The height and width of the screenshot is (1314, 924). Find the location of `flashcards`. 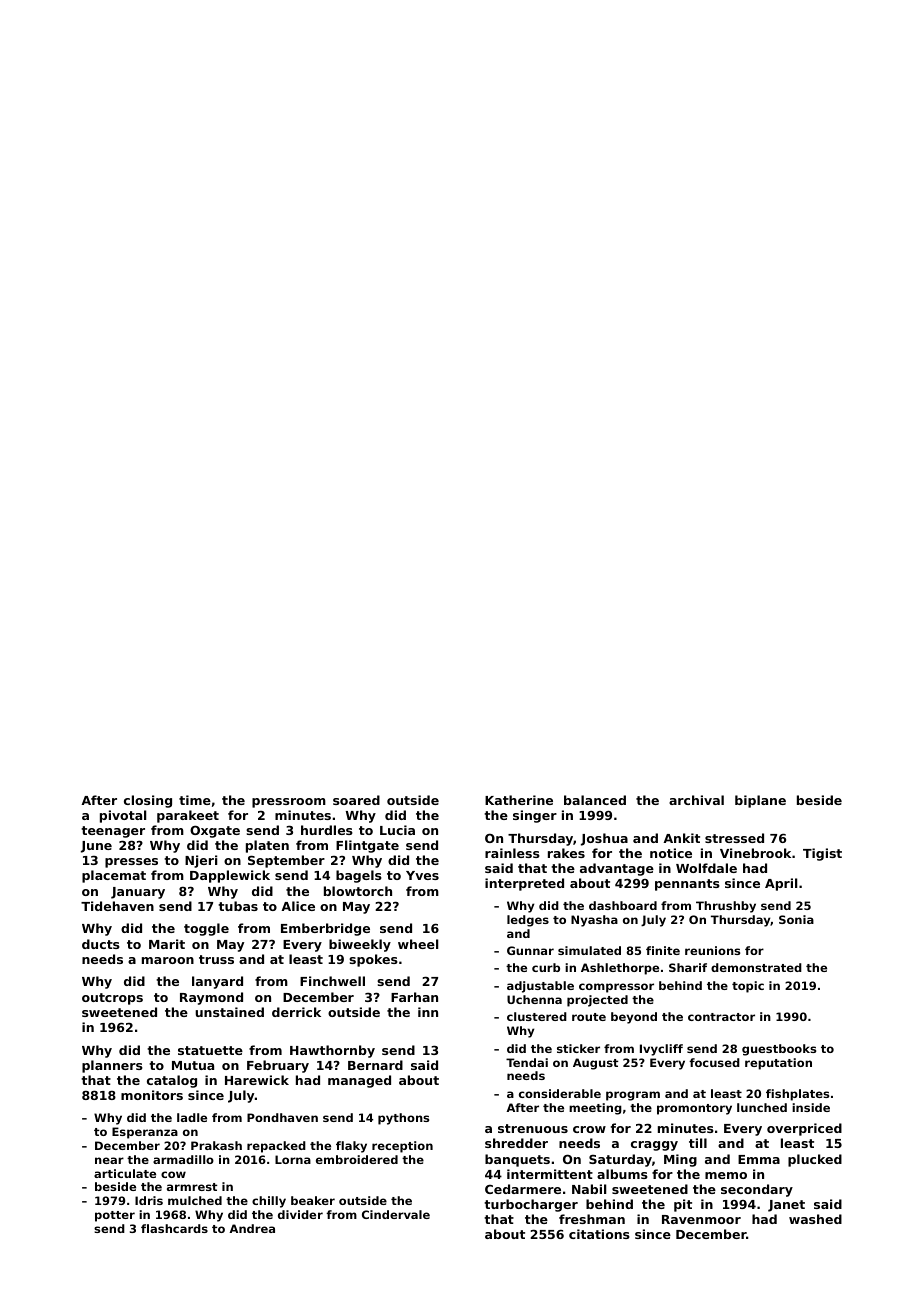

flashcards is located at coordinates (174, 1228).
